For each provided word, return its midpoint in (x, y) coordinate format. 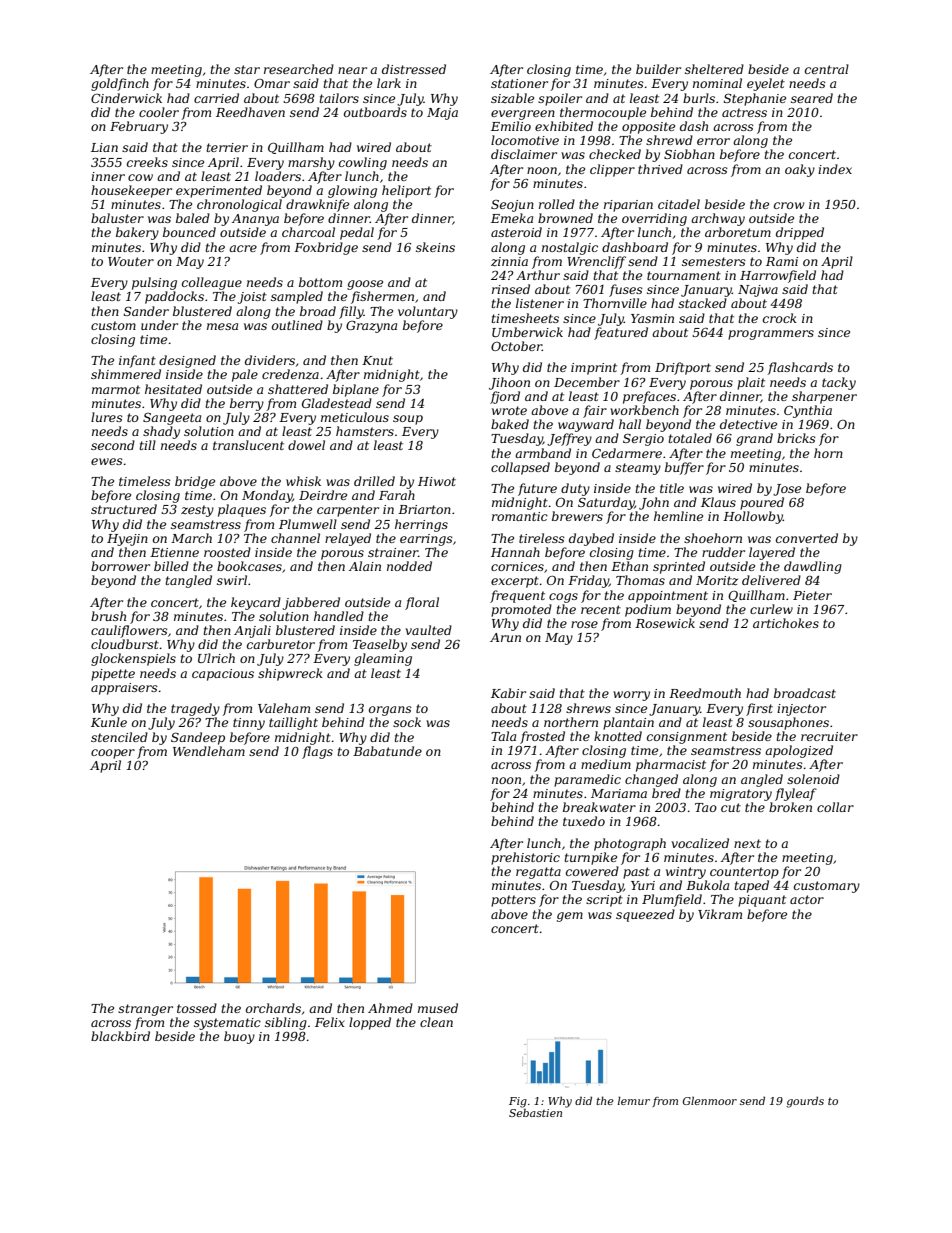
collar (835, 807)
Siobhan (689, 154)
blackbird (120, 1036)
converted (807, 538)
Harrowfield (778, 276)
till (148, 445)
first (759, 709)
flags (317, 752)
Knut (377, 360)
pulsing (154, 283)
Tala (503, 736)
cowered (592, 871)
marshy (311, 163)
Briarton (424, 509)
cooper (113, 754)
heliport (406, 191)
